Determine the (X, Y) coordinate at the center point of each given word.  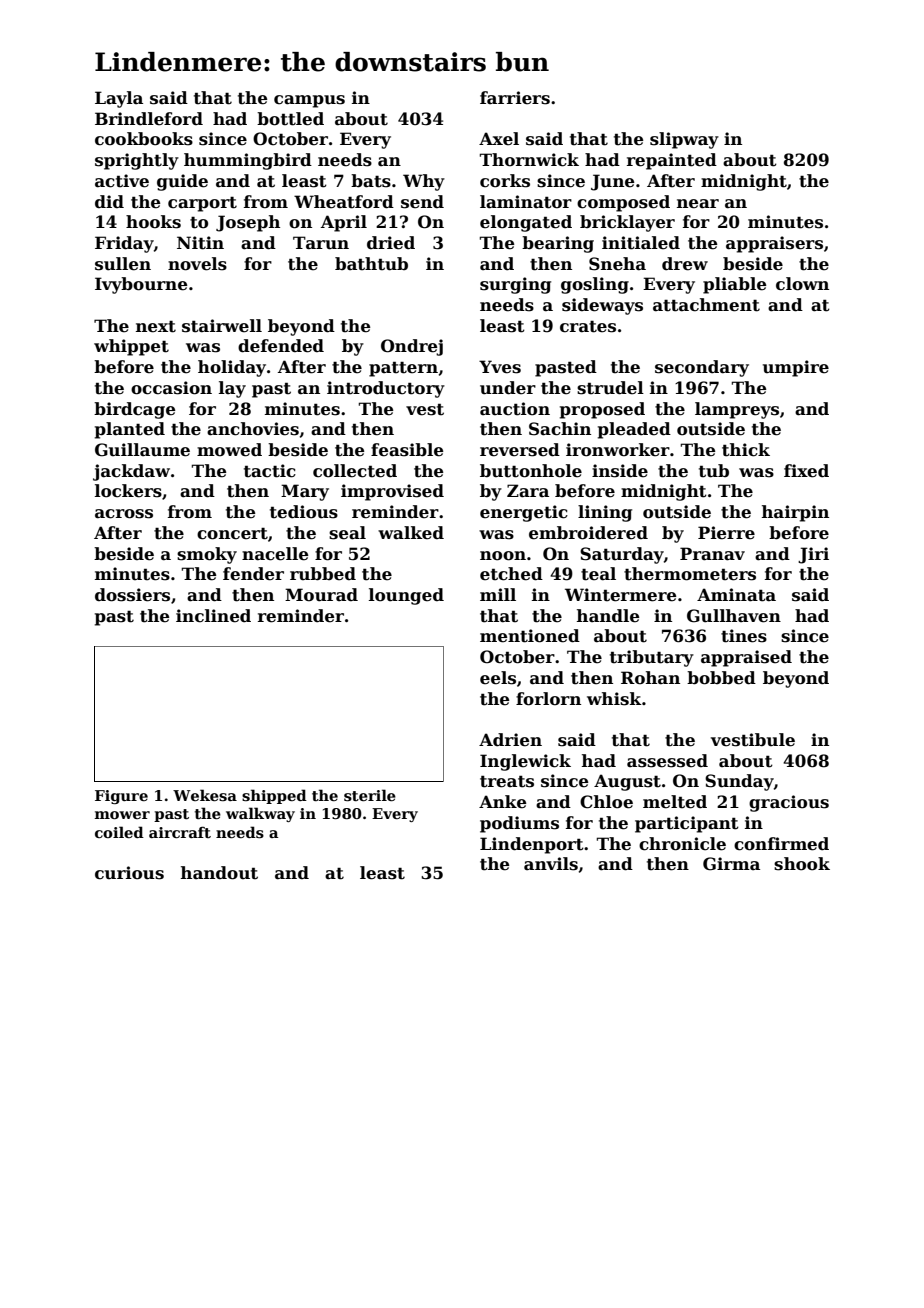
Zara (528, 491)
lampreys (737, 410)
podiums (519, 824)
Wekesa (205, 795)
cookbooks (144, 139)
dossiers (132, 595)
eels (498, 678)
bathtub (371, 264)
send (422, 202)
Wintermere (620, 595)
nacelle (275, 554)
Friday (124, 244)
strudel (610, 388)
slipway (684, 140)
